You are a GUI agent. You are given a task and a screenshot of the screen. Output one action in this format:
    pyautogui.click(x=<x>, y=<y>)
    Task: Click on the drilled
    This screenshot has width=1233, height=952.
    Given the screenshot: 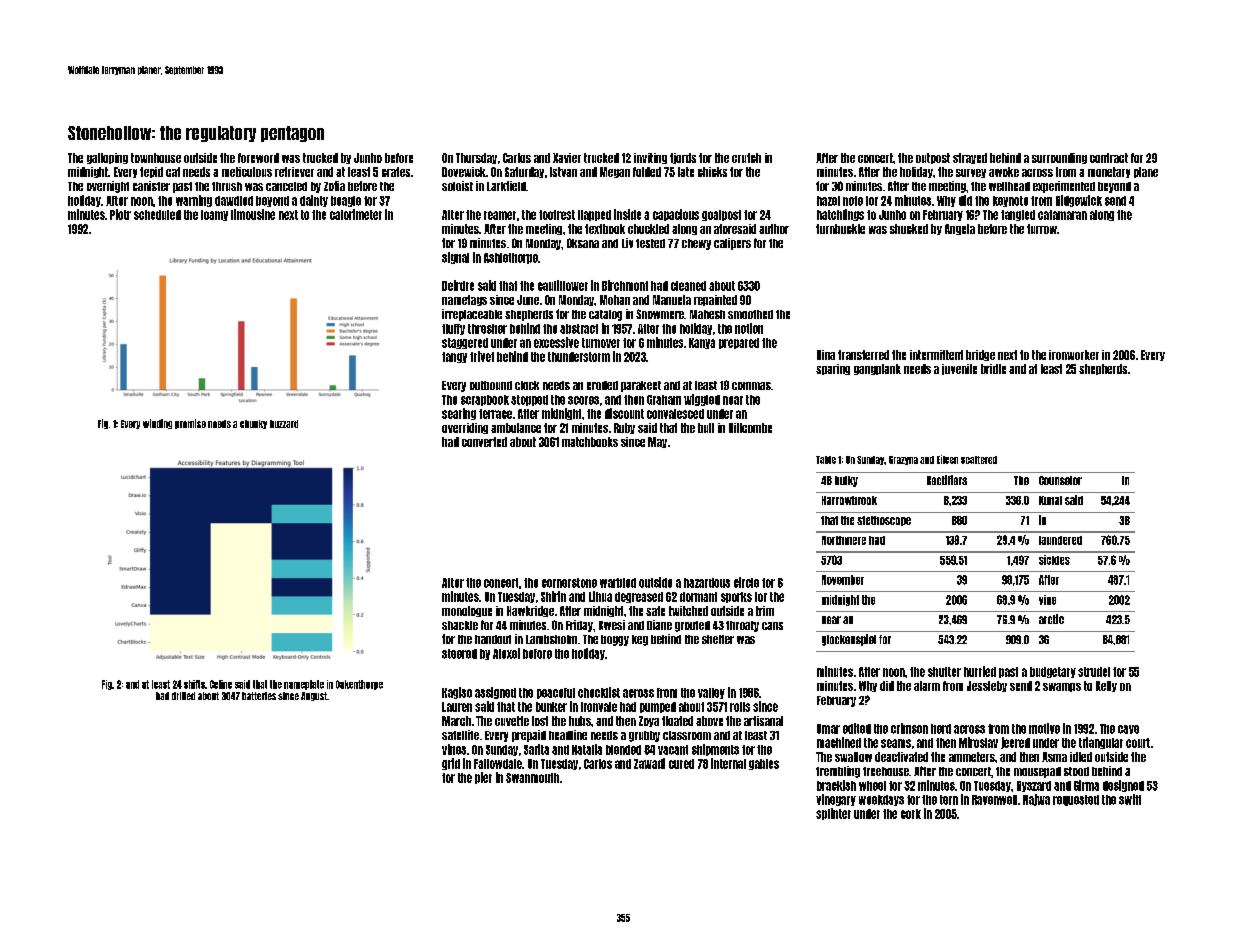 What is the action you would take?
    pyautogui.click(x=183, y=696)
